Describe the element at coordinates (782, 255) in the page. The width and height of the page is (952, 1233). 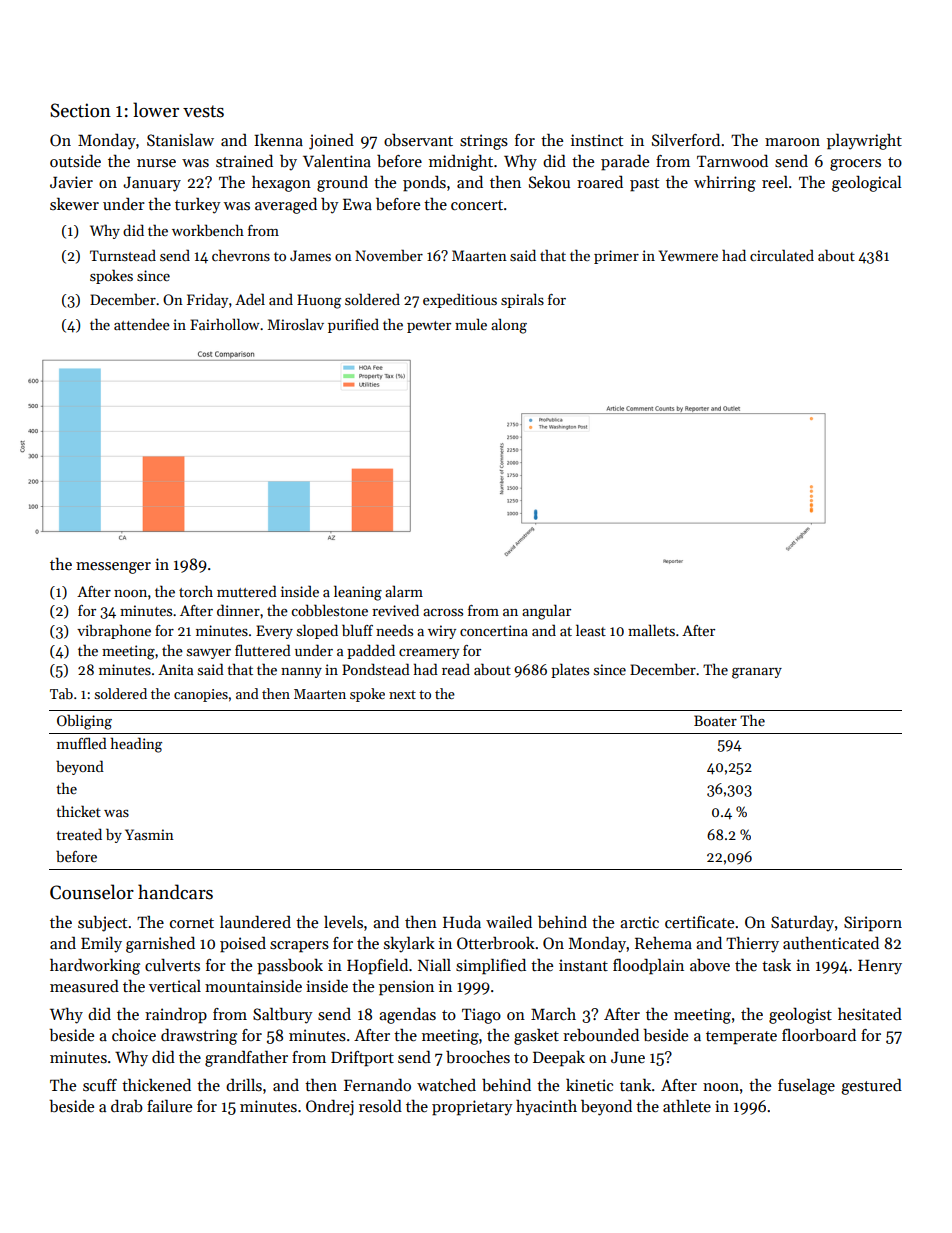
I see `circulated` at that location.
